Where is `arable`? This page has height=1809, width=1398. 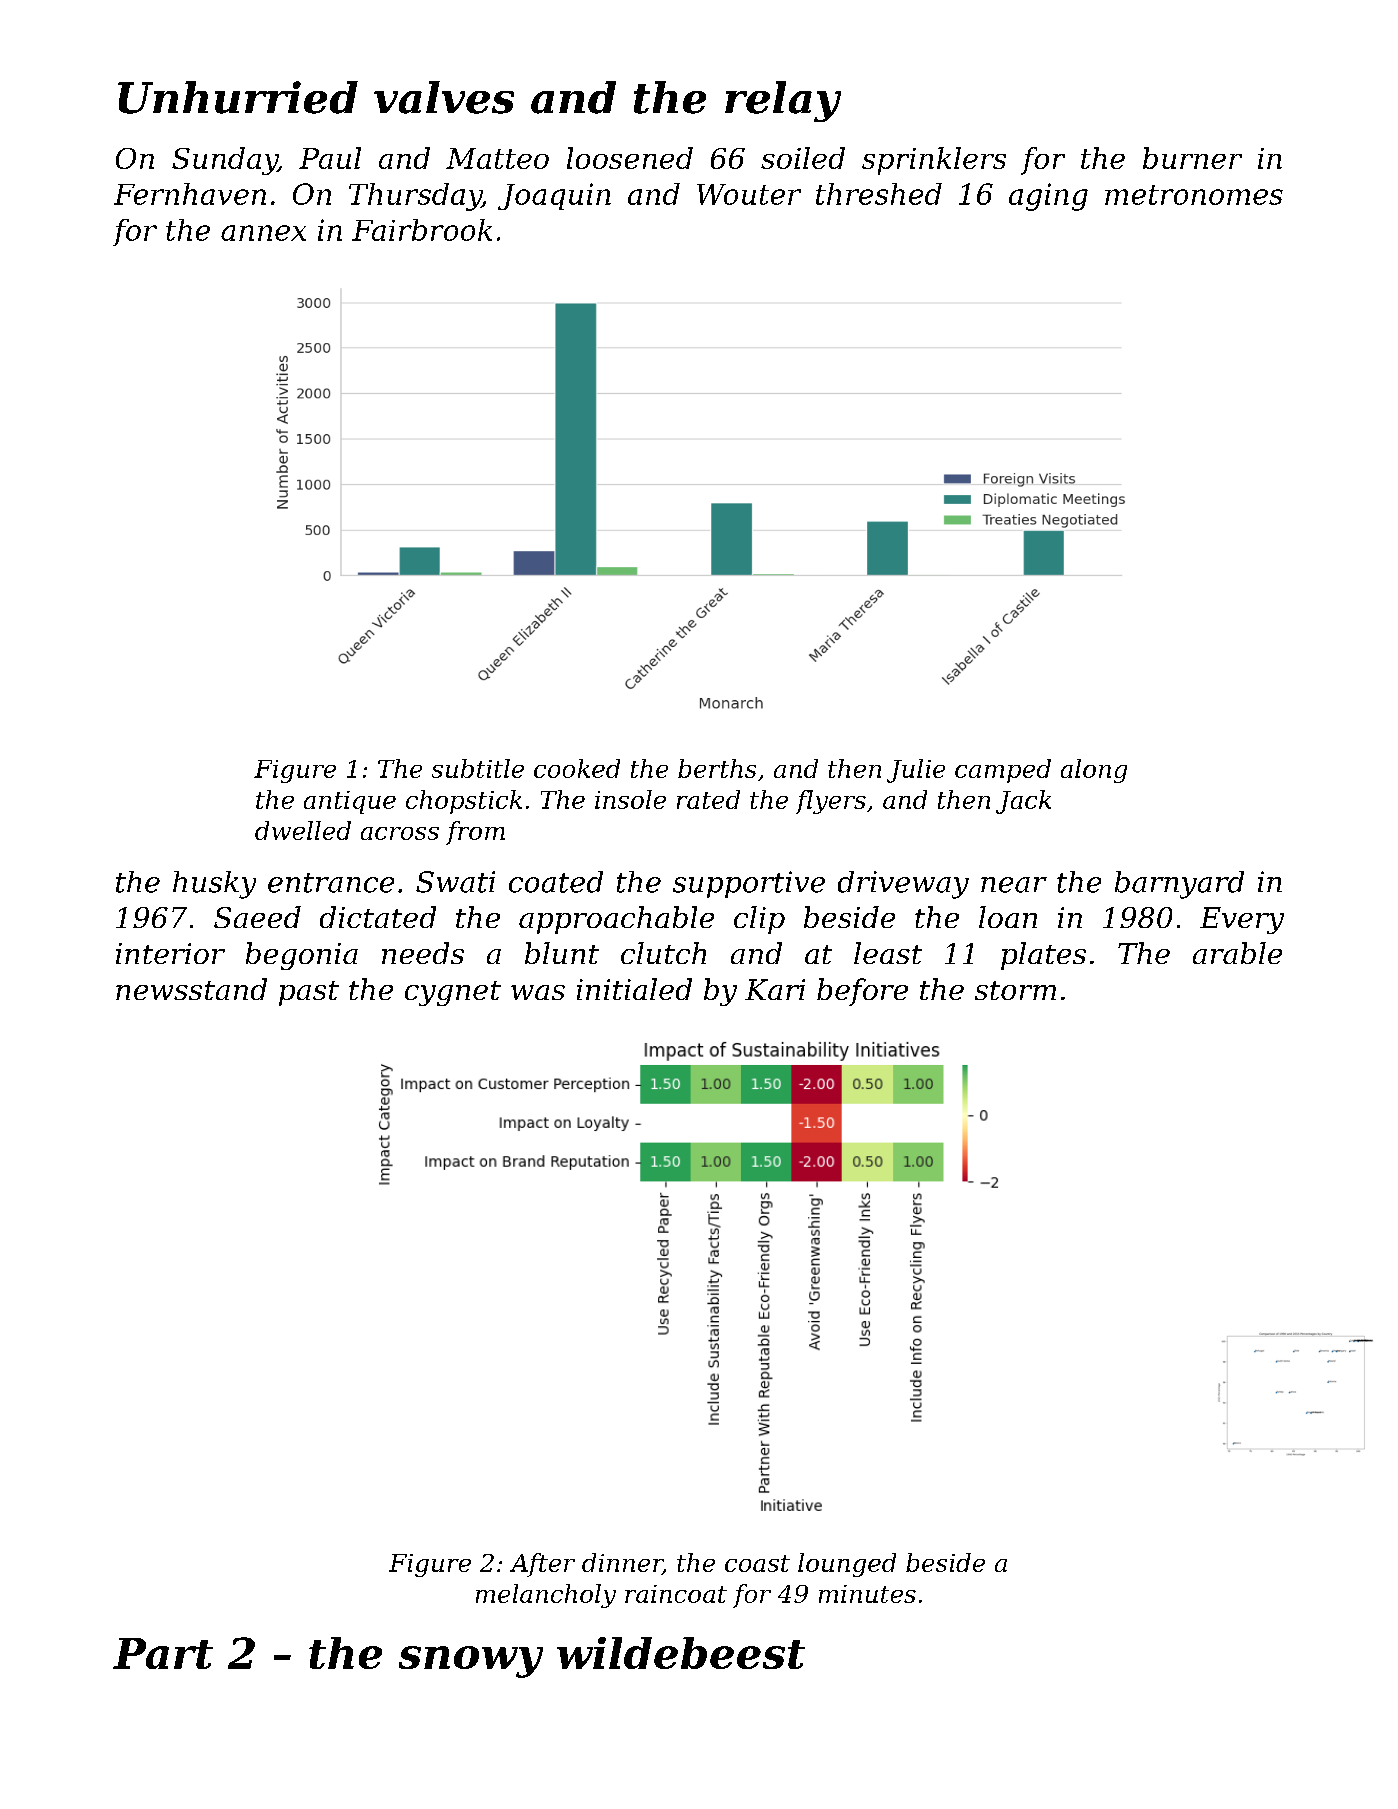
arable is located at coordinates (1237, 953).
